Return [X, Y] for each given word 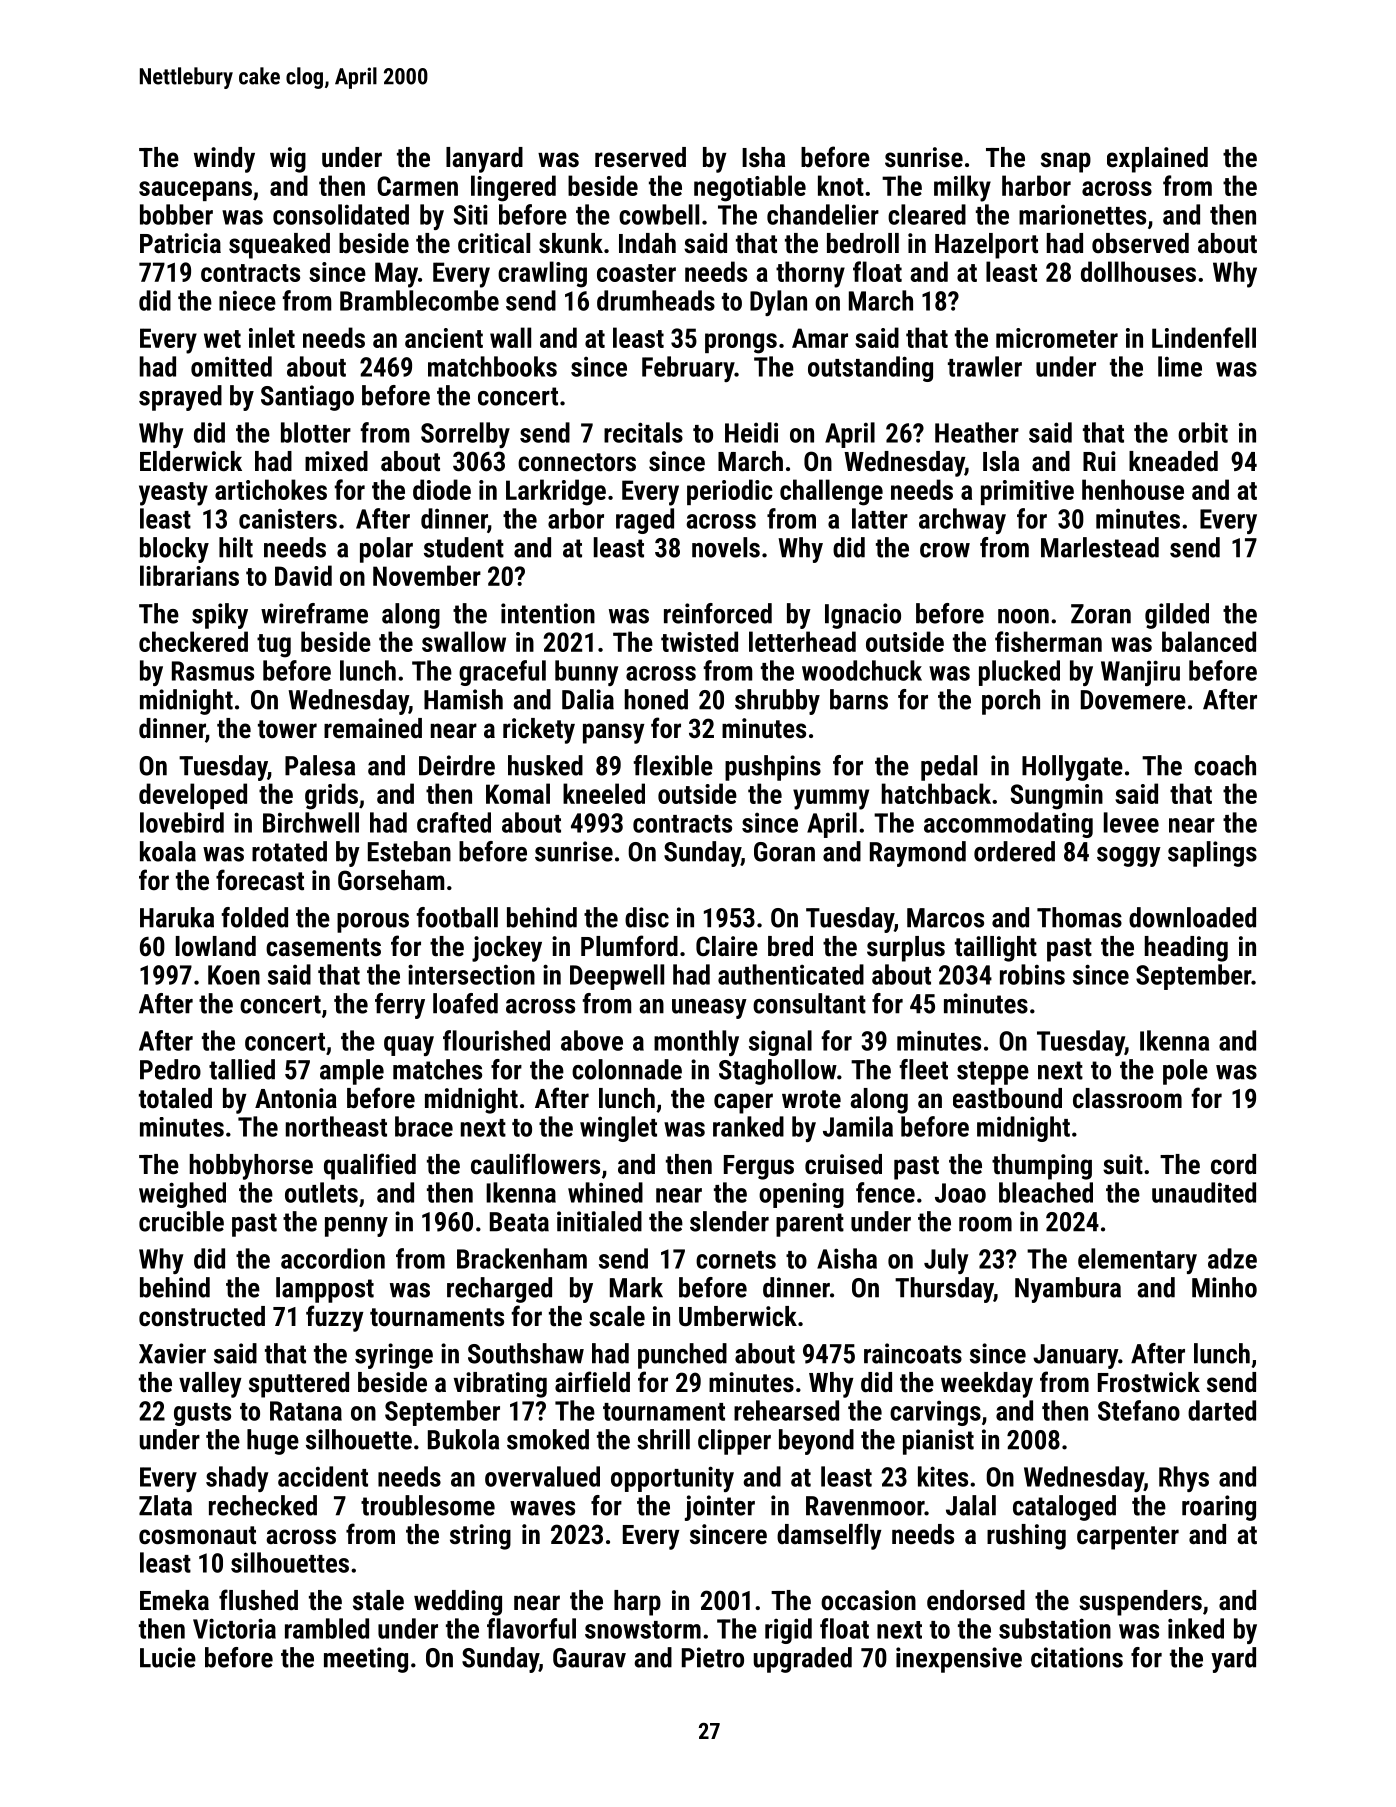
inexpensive [959, 1660]
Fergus [759, 1167]
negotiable [750, 188]
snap [1066, 162]
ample [352, 1072]
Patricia [180, 243]
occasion [868, 1600]
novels [726, 547]
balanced [1209, 641]
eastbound [1007, 1098]
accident [323, 1476]
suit [1123, 1164]
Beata [519, 1222]
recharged [499, 1290]
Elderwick [191, 461]
